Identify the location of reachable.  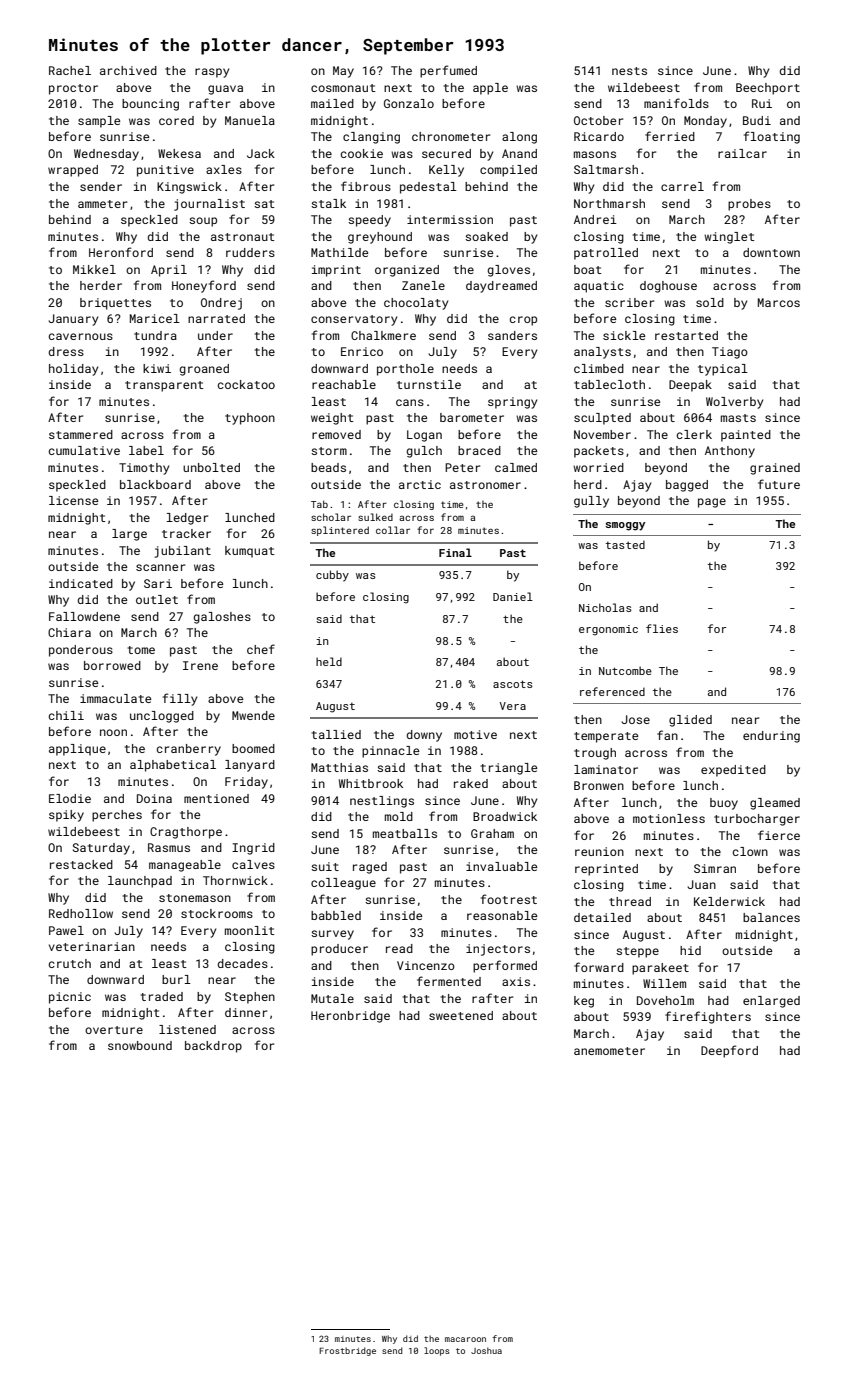
(344, 384).
